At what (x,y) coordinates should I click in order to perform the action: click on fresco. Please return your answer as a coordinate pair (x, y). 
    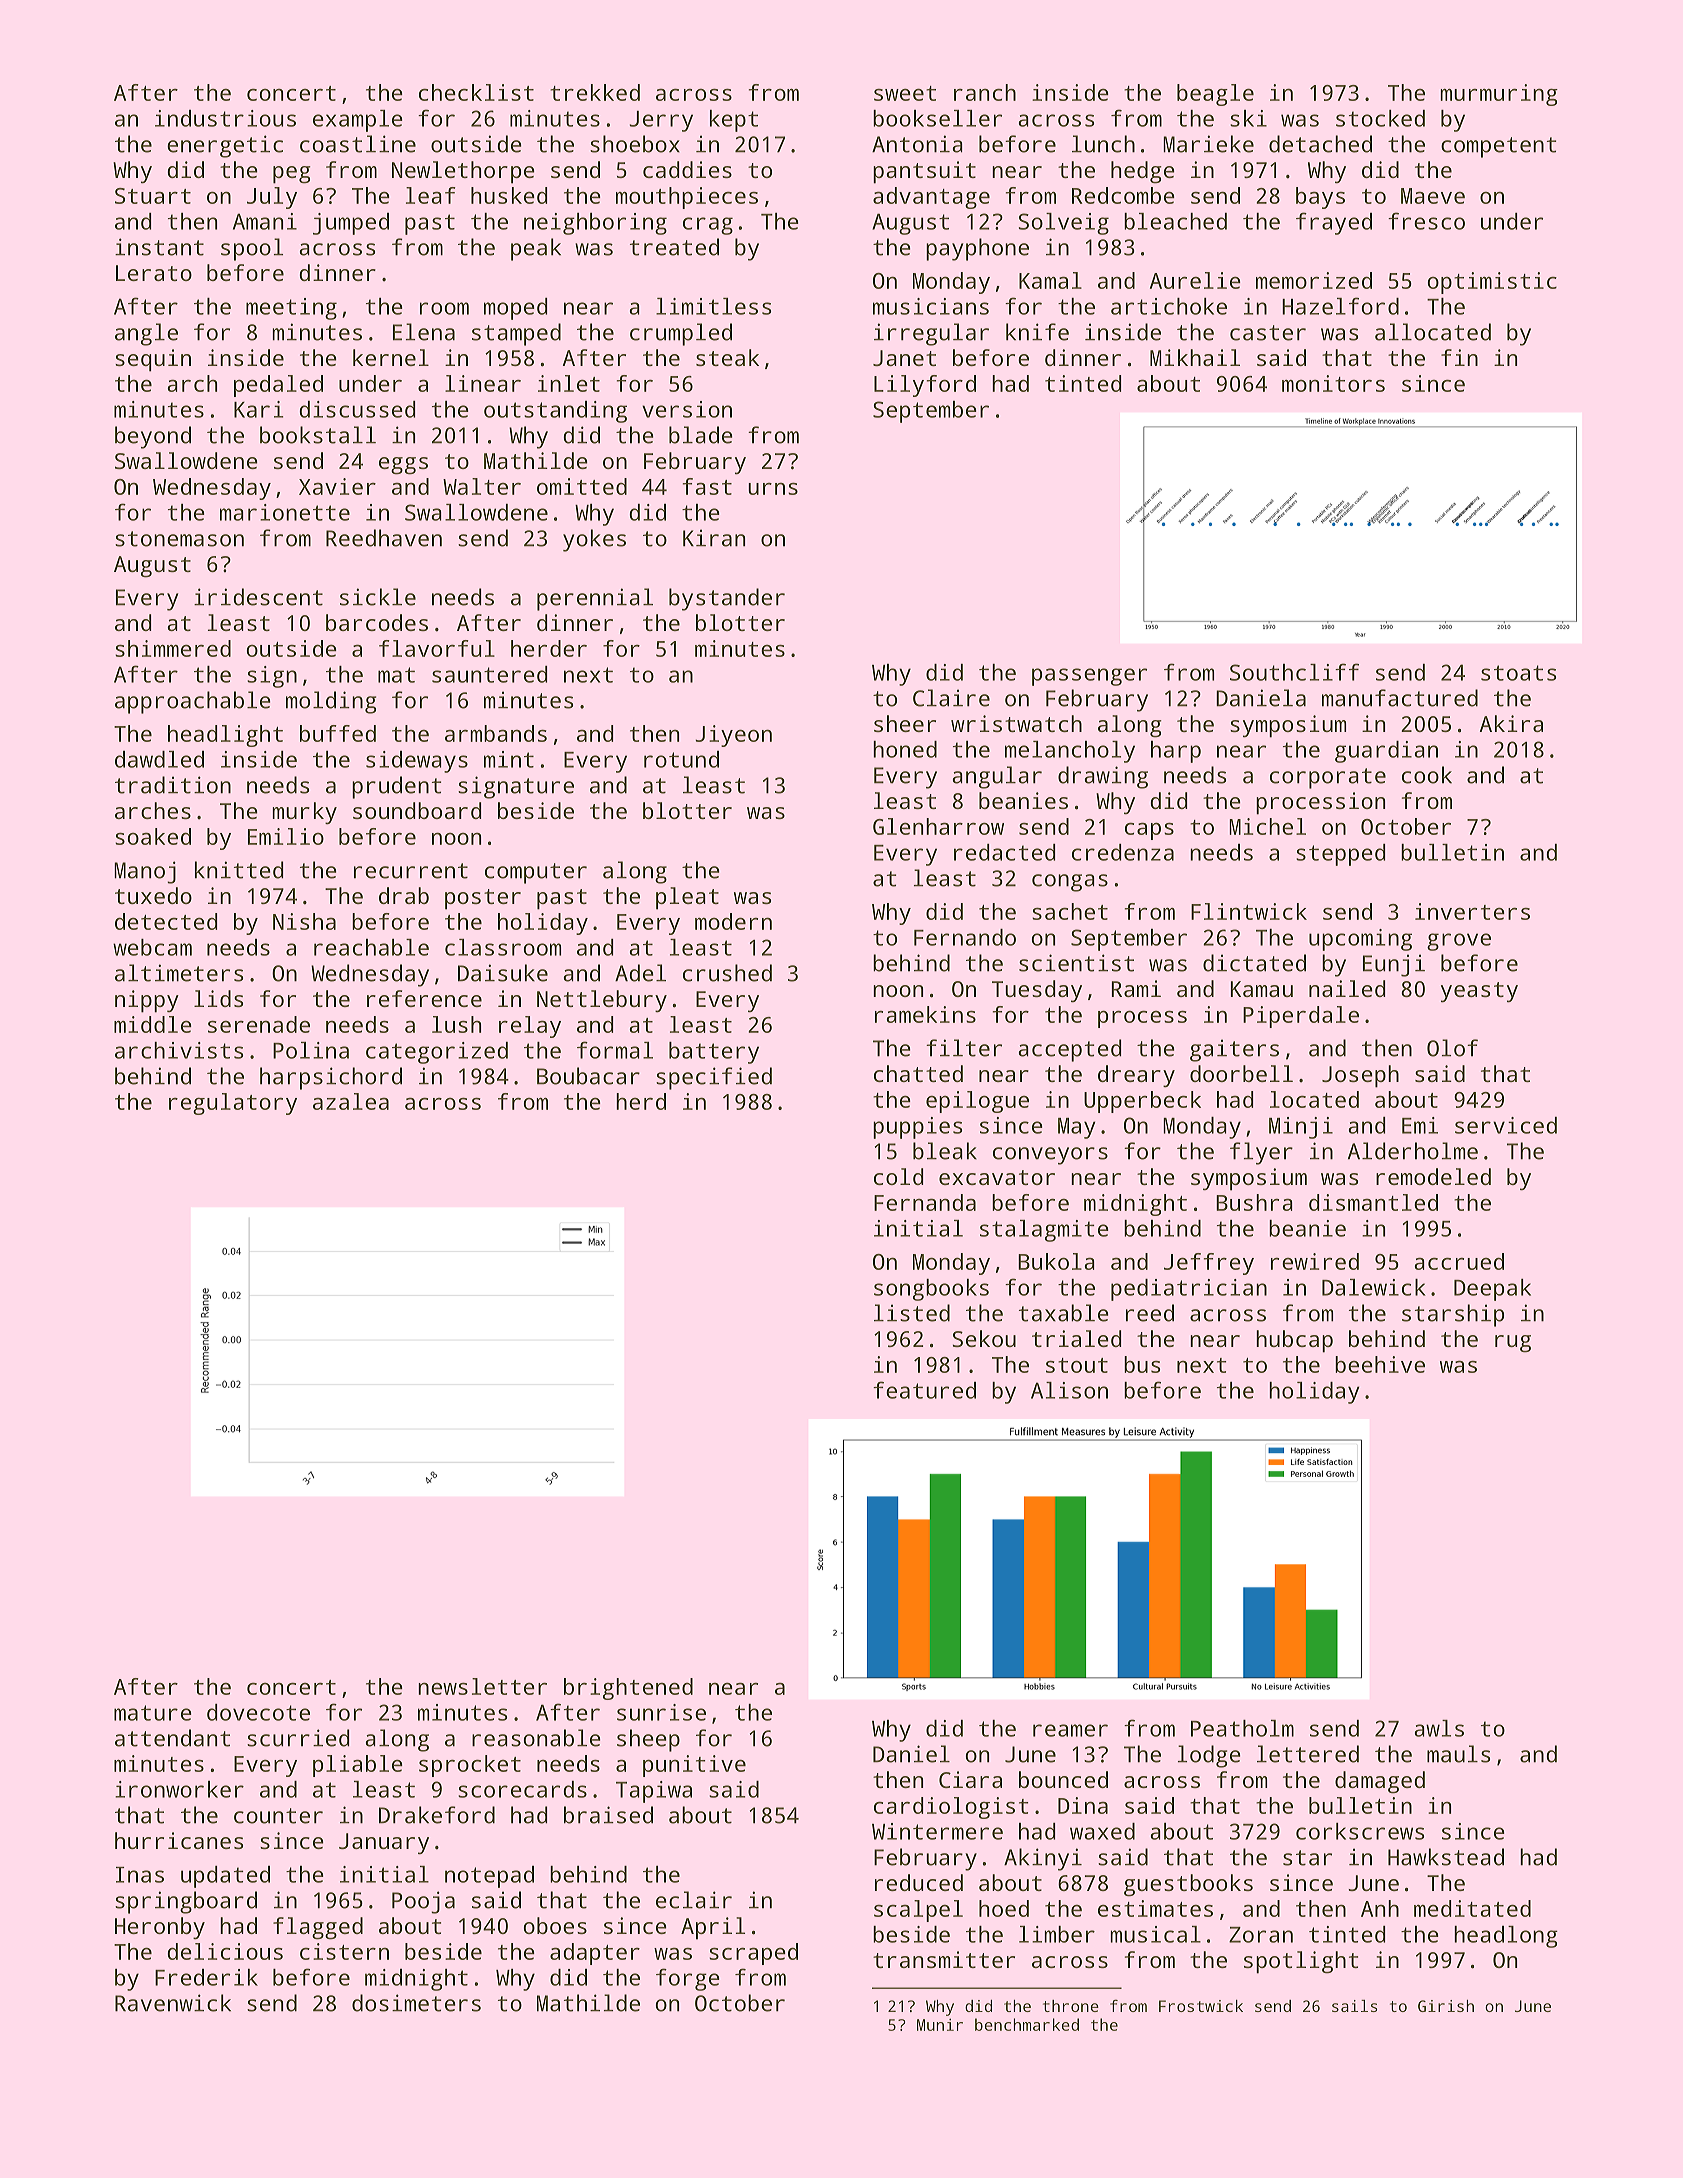
    Looking at the image, I should click on (1426, 221).
